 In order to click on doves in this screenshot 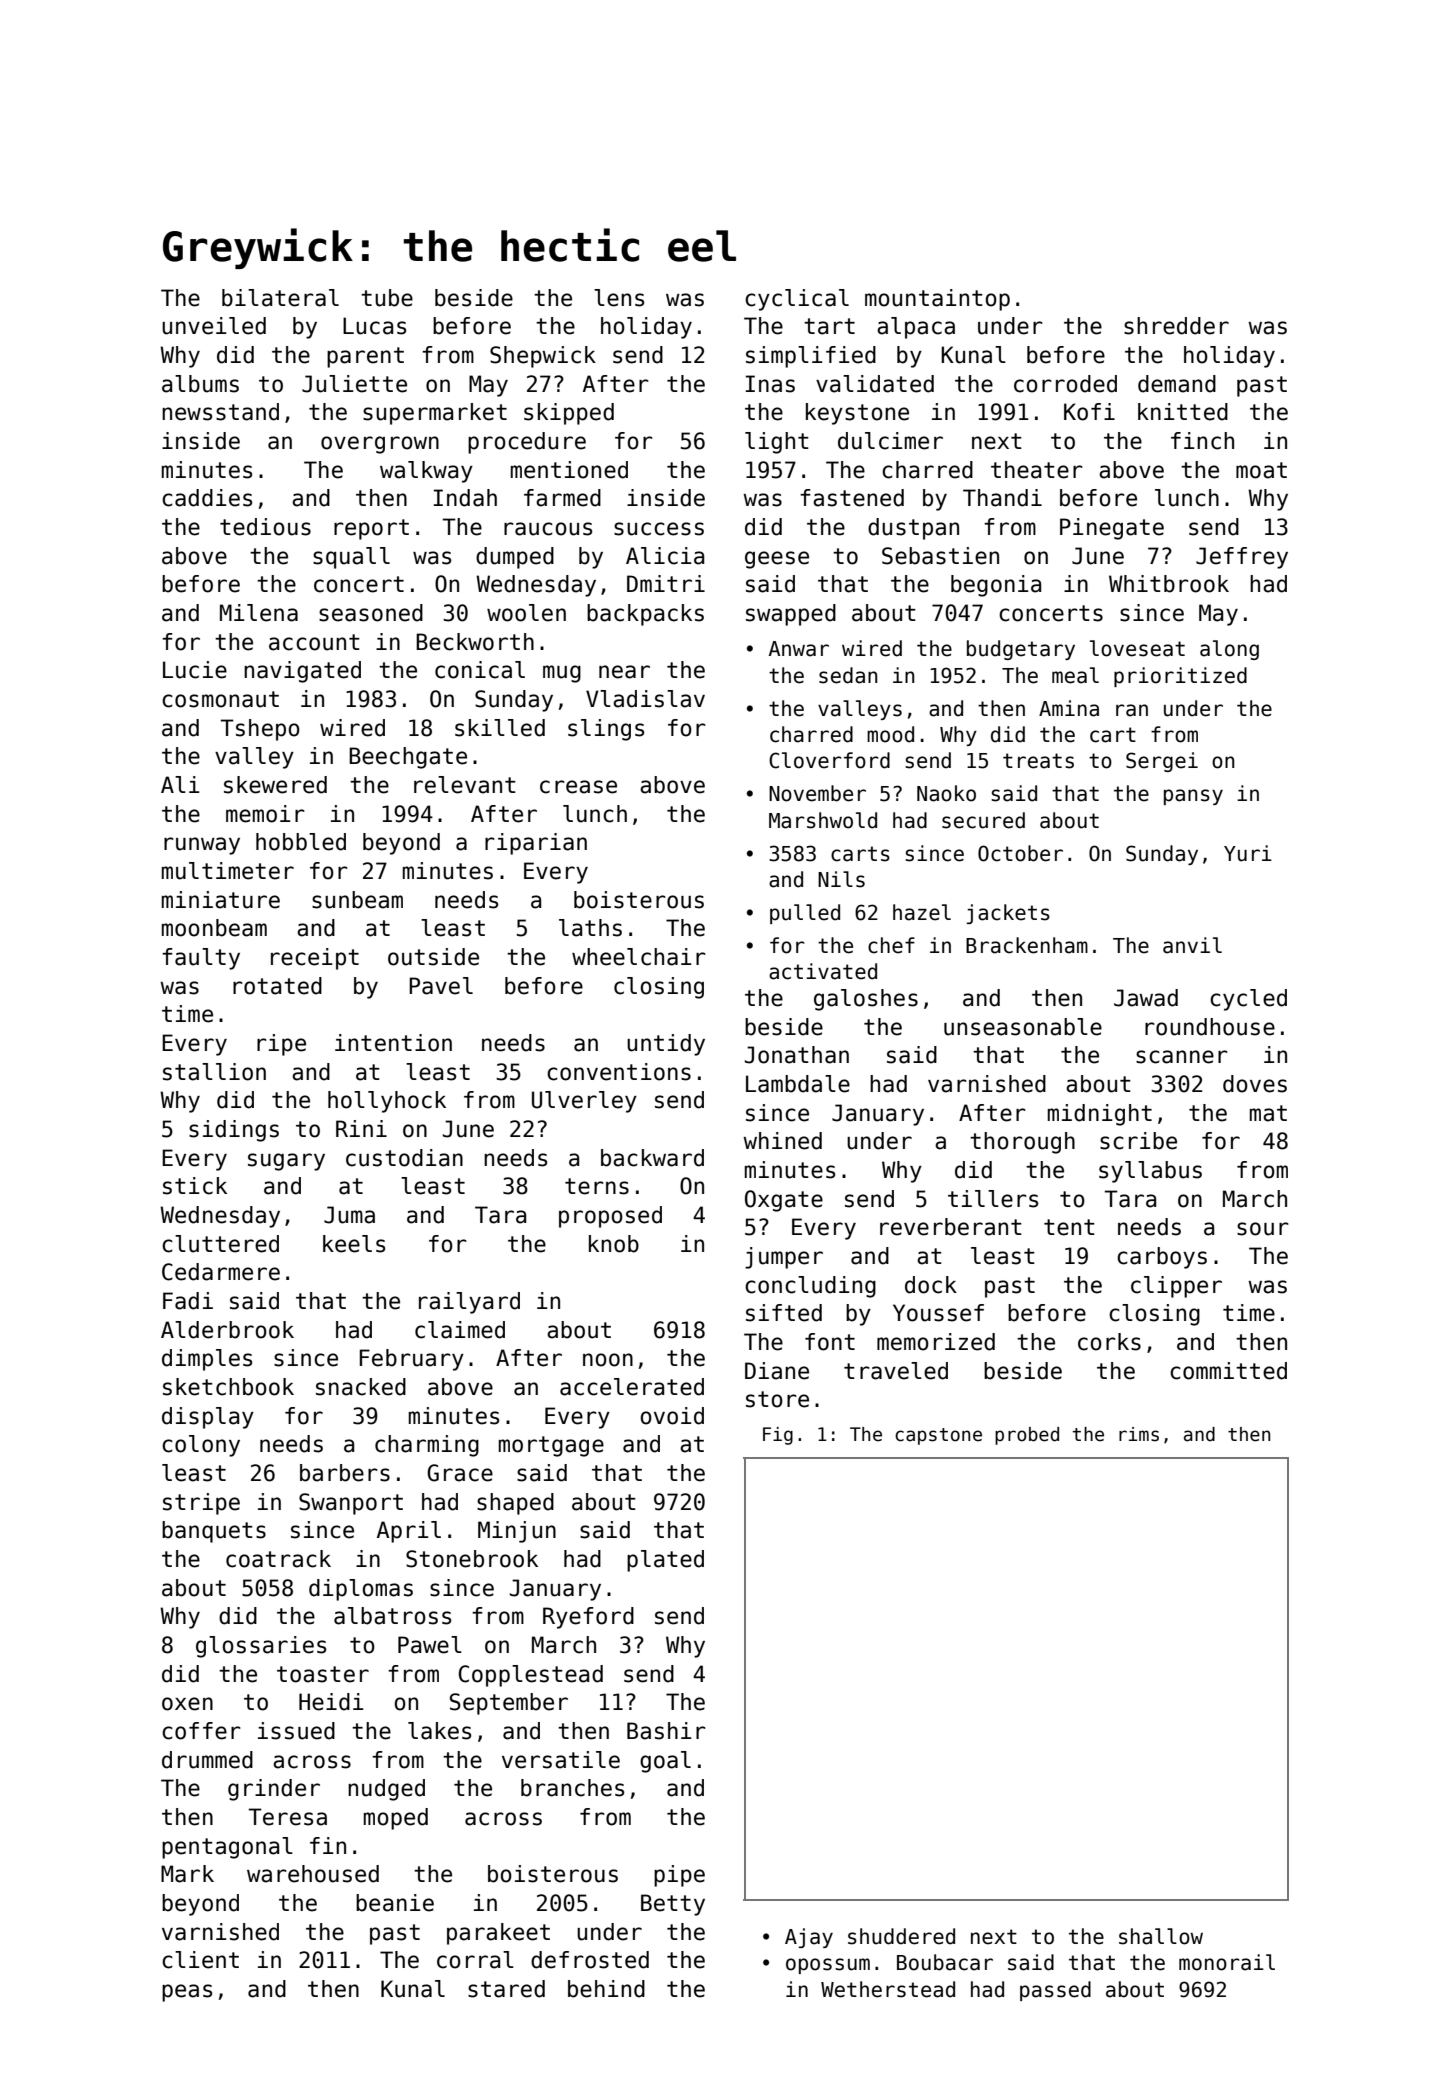, I will do `click(1255, 1084)`.
